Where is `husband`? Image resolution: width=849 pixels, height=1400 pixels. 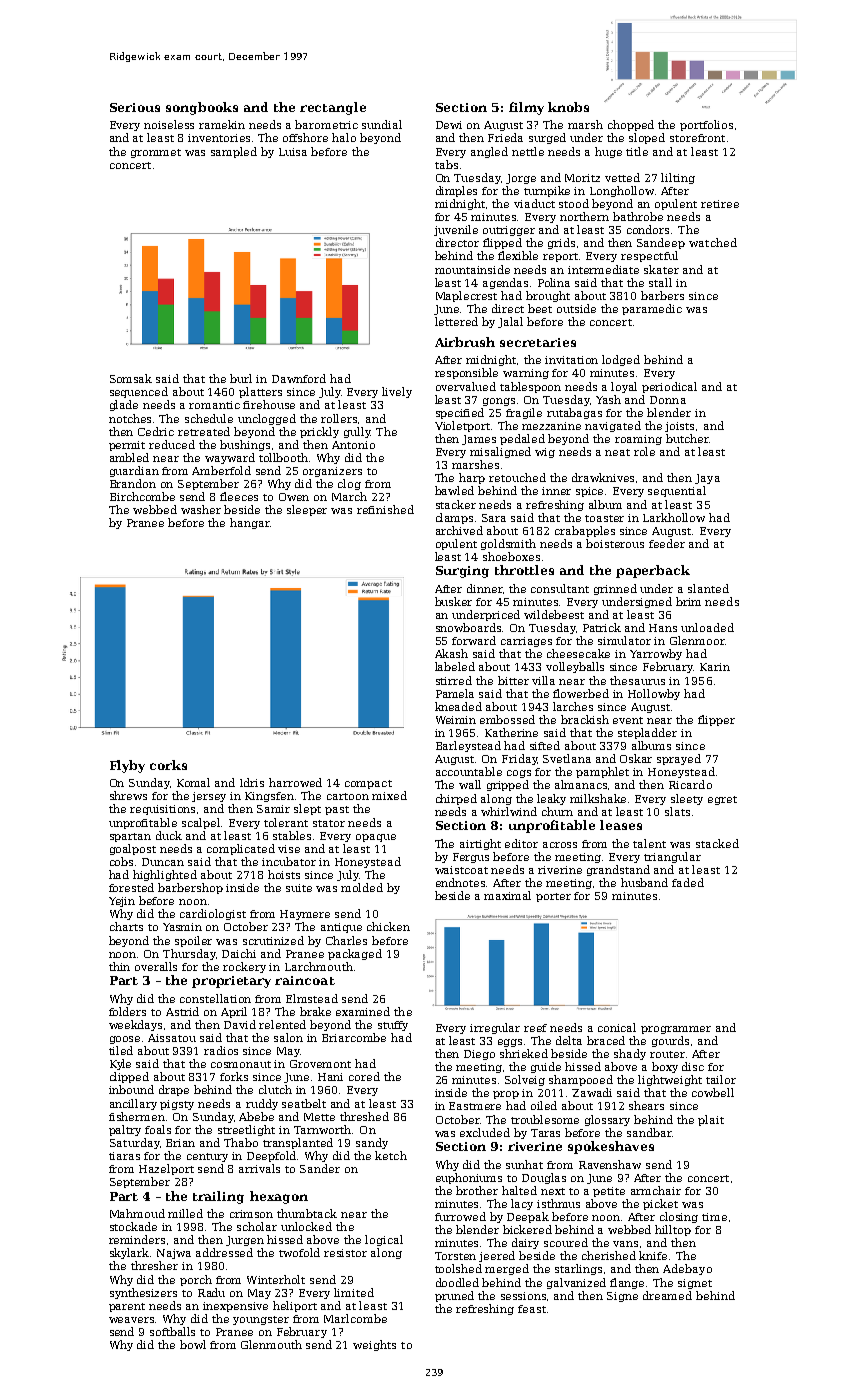 husband is located at coordinates (644, 882).
